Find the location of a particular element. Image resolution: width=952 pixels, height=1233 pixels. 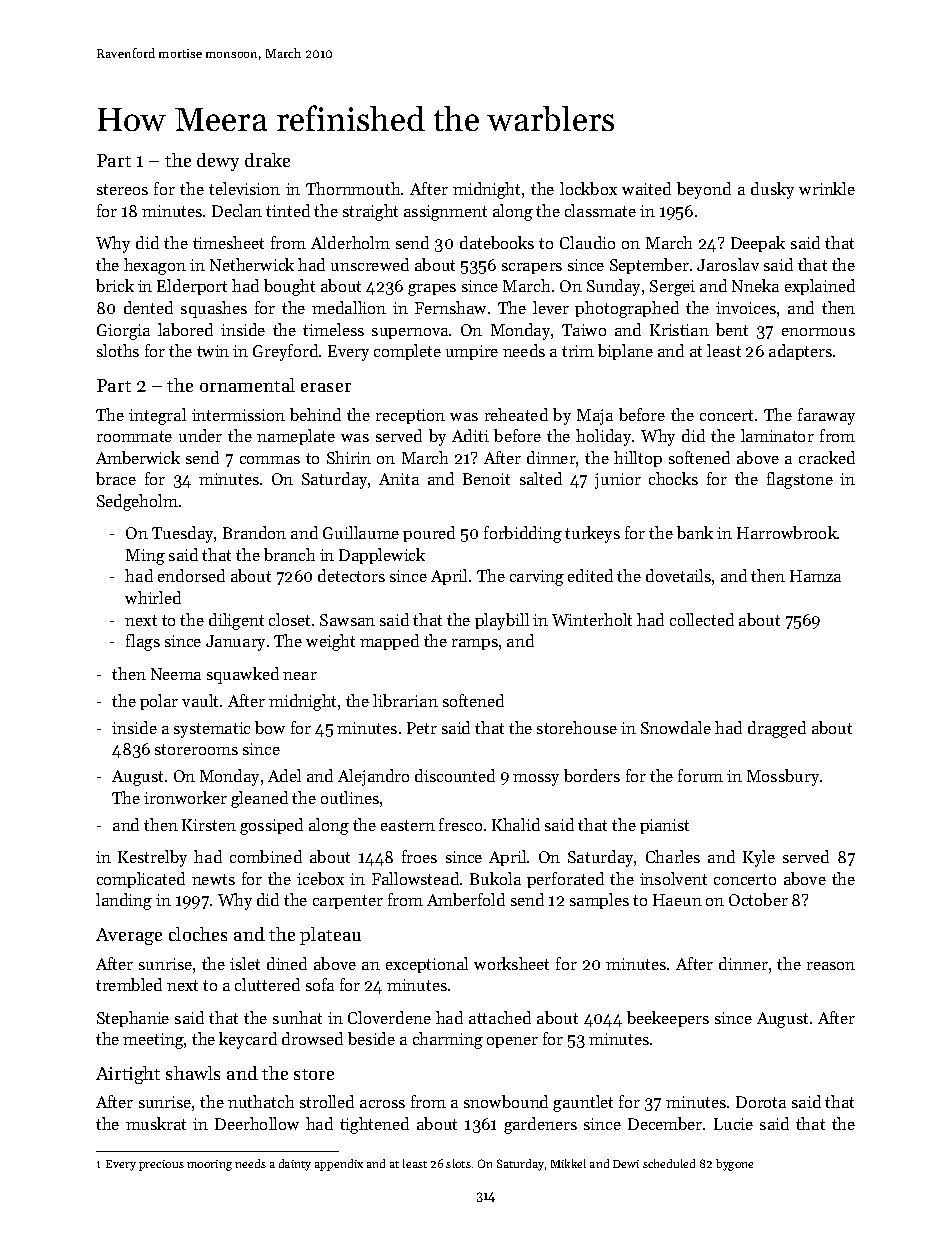

Dorota is located at coordinates (761, 1102).
